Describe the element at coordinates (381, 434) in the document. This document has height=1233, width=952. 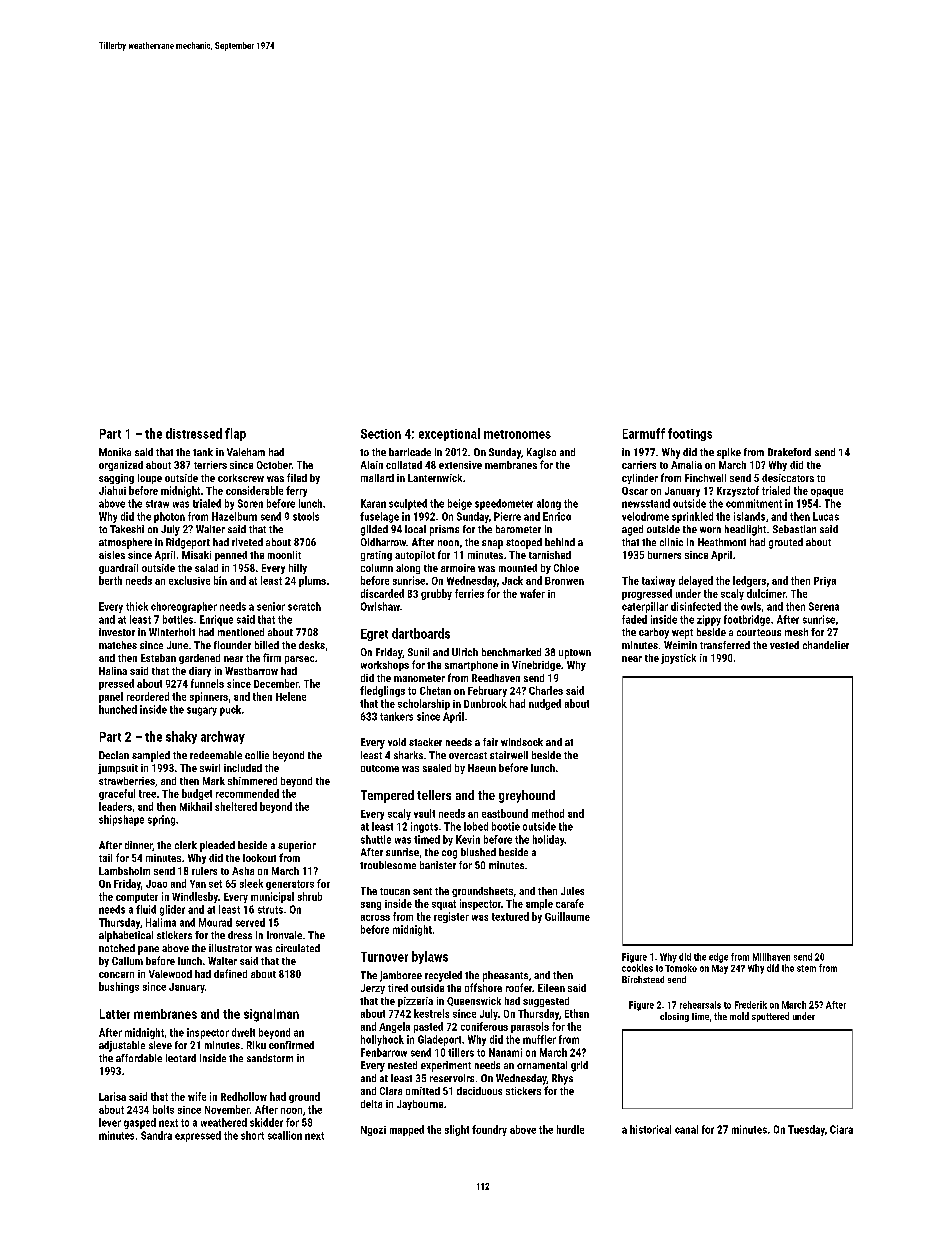
I see `Section` at that location.
